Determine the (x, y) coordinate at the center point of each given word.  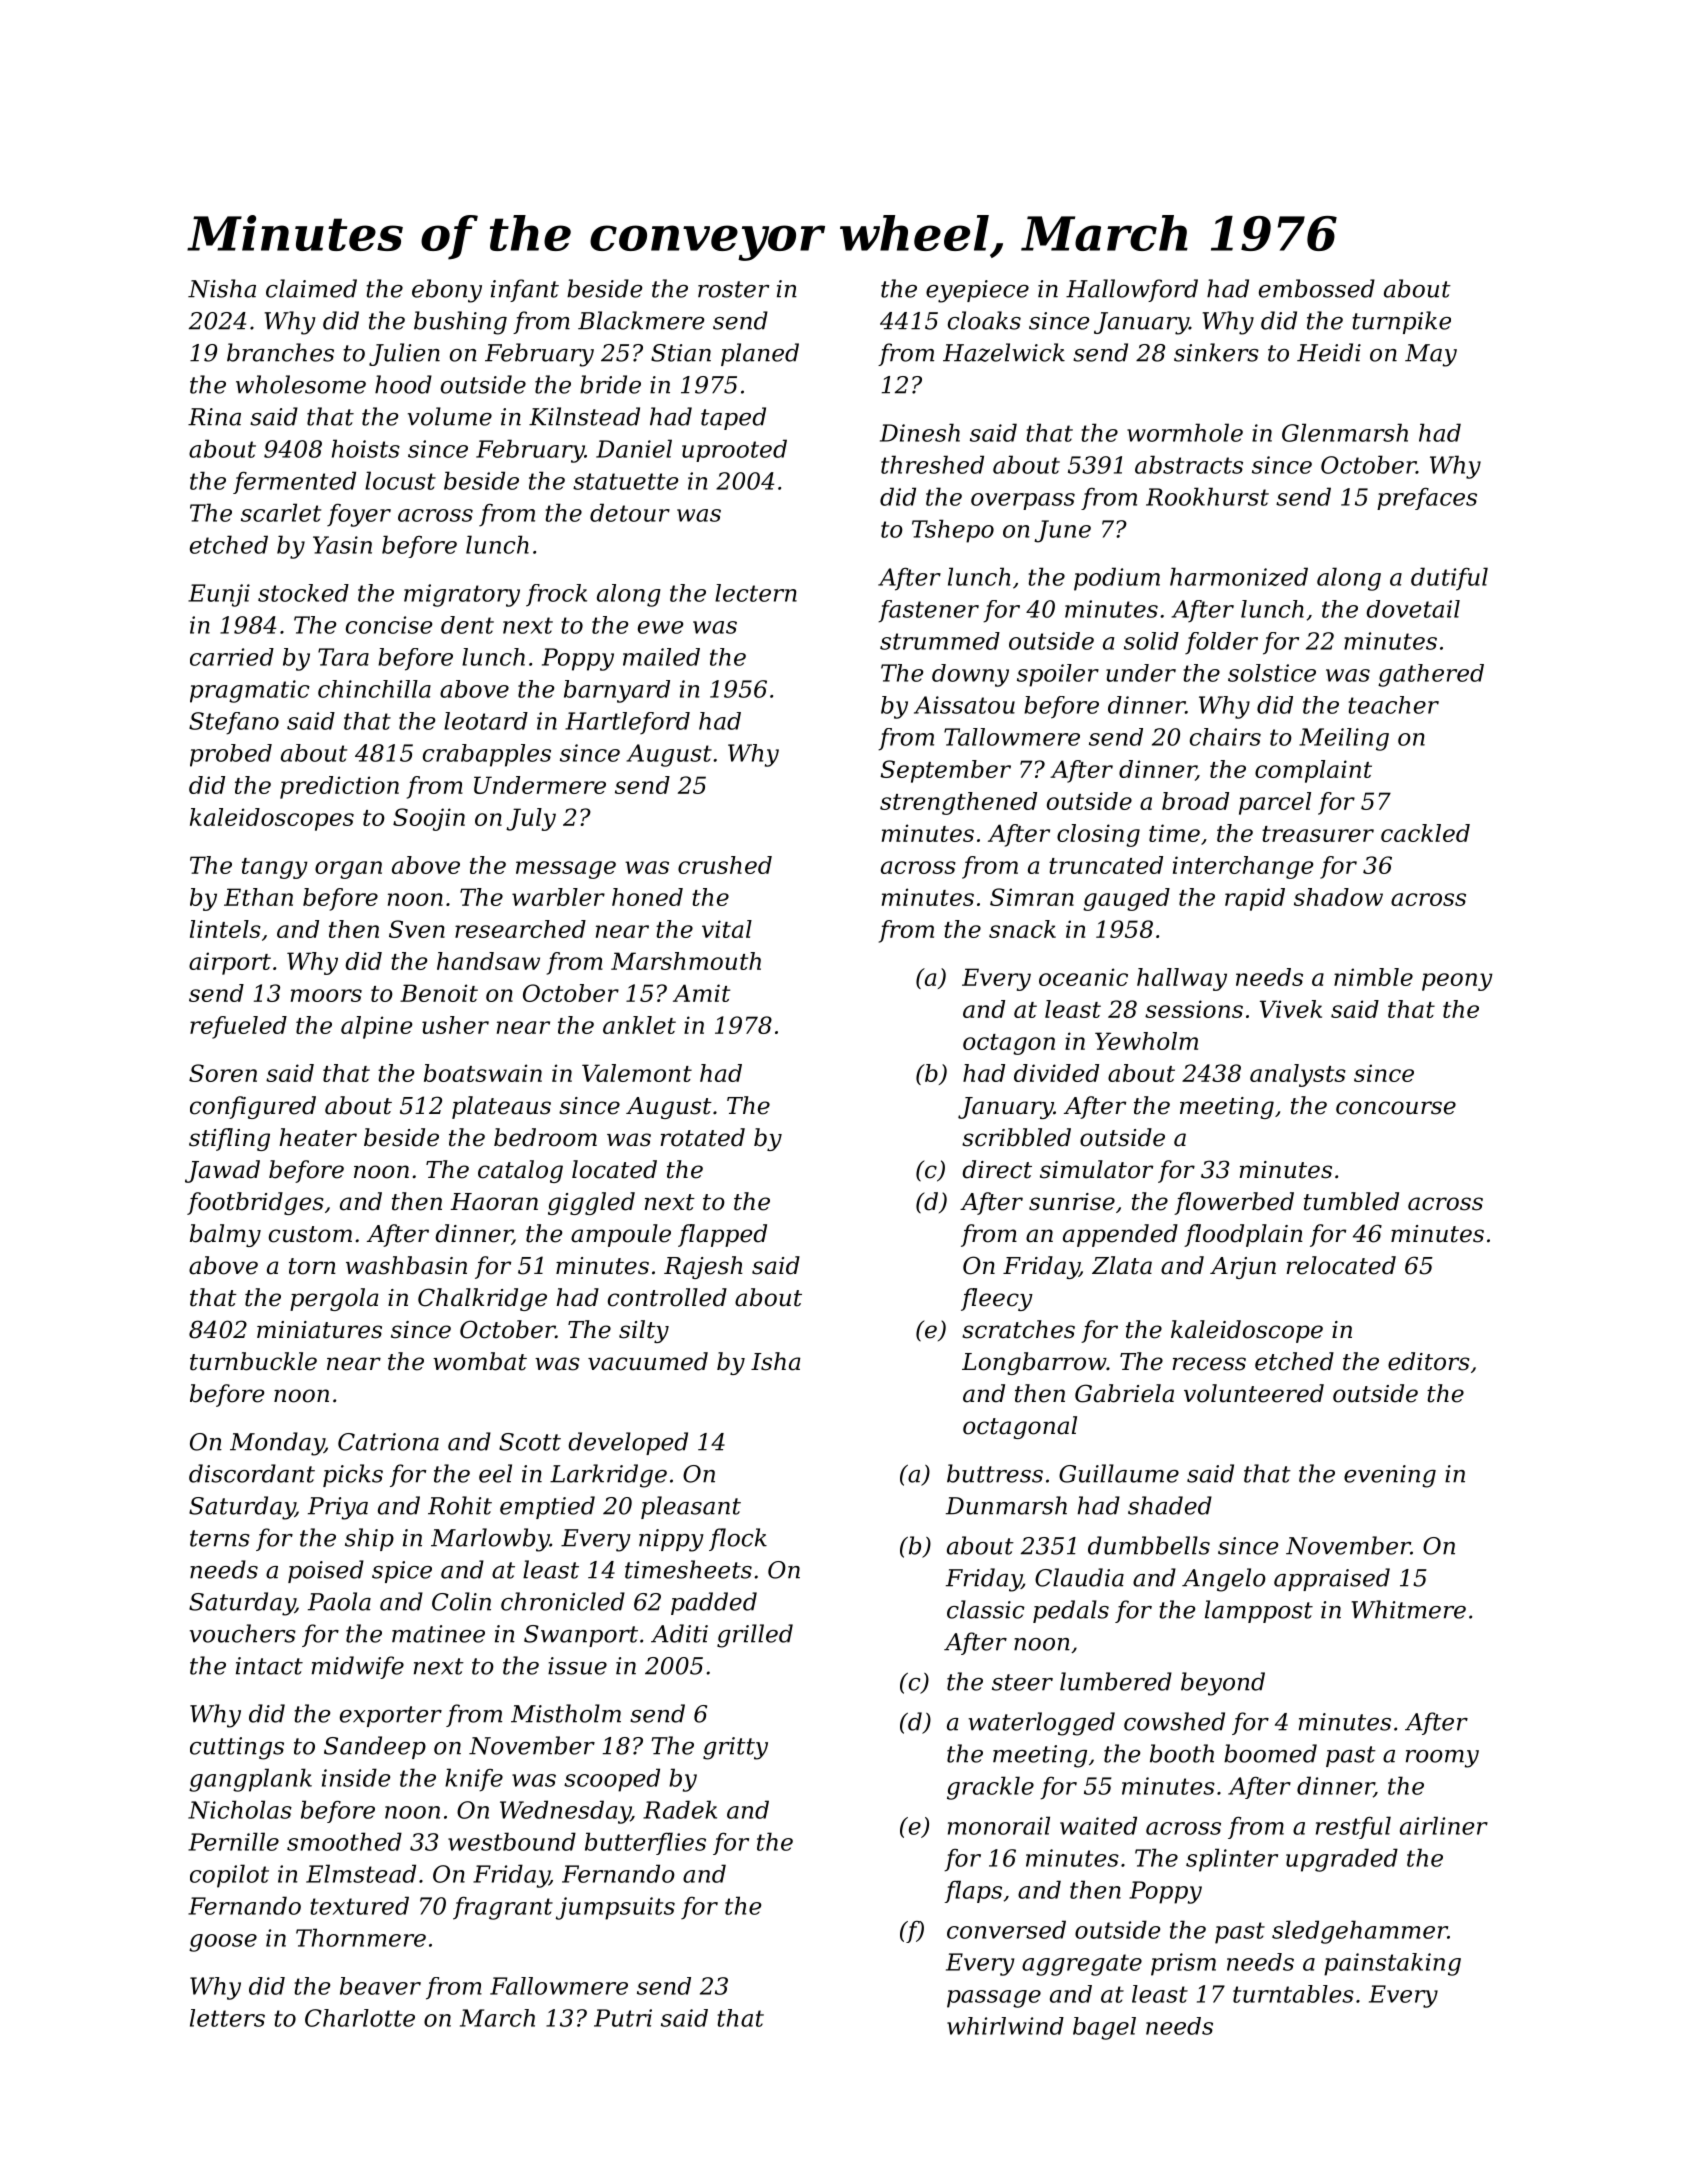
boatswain (483, 1073)
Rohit (460, 1505)
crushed (725, 865)
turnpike (1401, 322)
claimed (311, 288)
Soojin (429, 819)
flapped (722, 1235)
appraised (1332, 1579)
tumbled (1351, 1201)
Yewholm (1146, 1041)
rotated (702, 1137)
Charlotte (360, 2018)
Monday (277, 1444)
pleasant (691, 1507)
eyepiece (977, 291)
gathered (1431, 675)
